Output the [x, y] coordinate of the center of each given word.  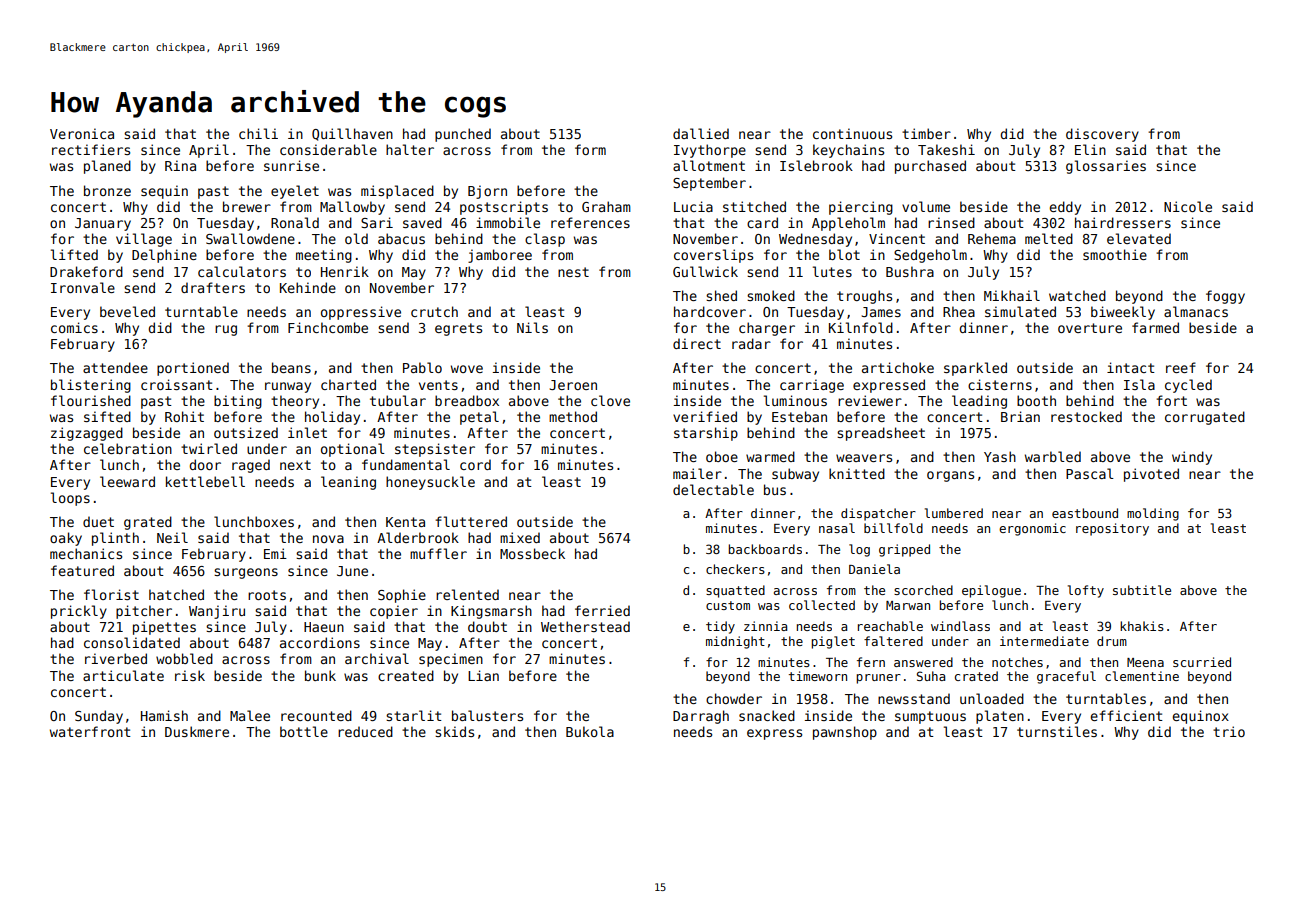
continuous [852, 133]
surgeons [246, 573]
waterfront [90, 731]
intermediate [1044, 641]
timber [926, 133]
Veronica [82, 133]
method [573, 416]
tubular [398, 400]
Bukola [590, 731]
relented [467, 594]
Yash [1000, 456]
